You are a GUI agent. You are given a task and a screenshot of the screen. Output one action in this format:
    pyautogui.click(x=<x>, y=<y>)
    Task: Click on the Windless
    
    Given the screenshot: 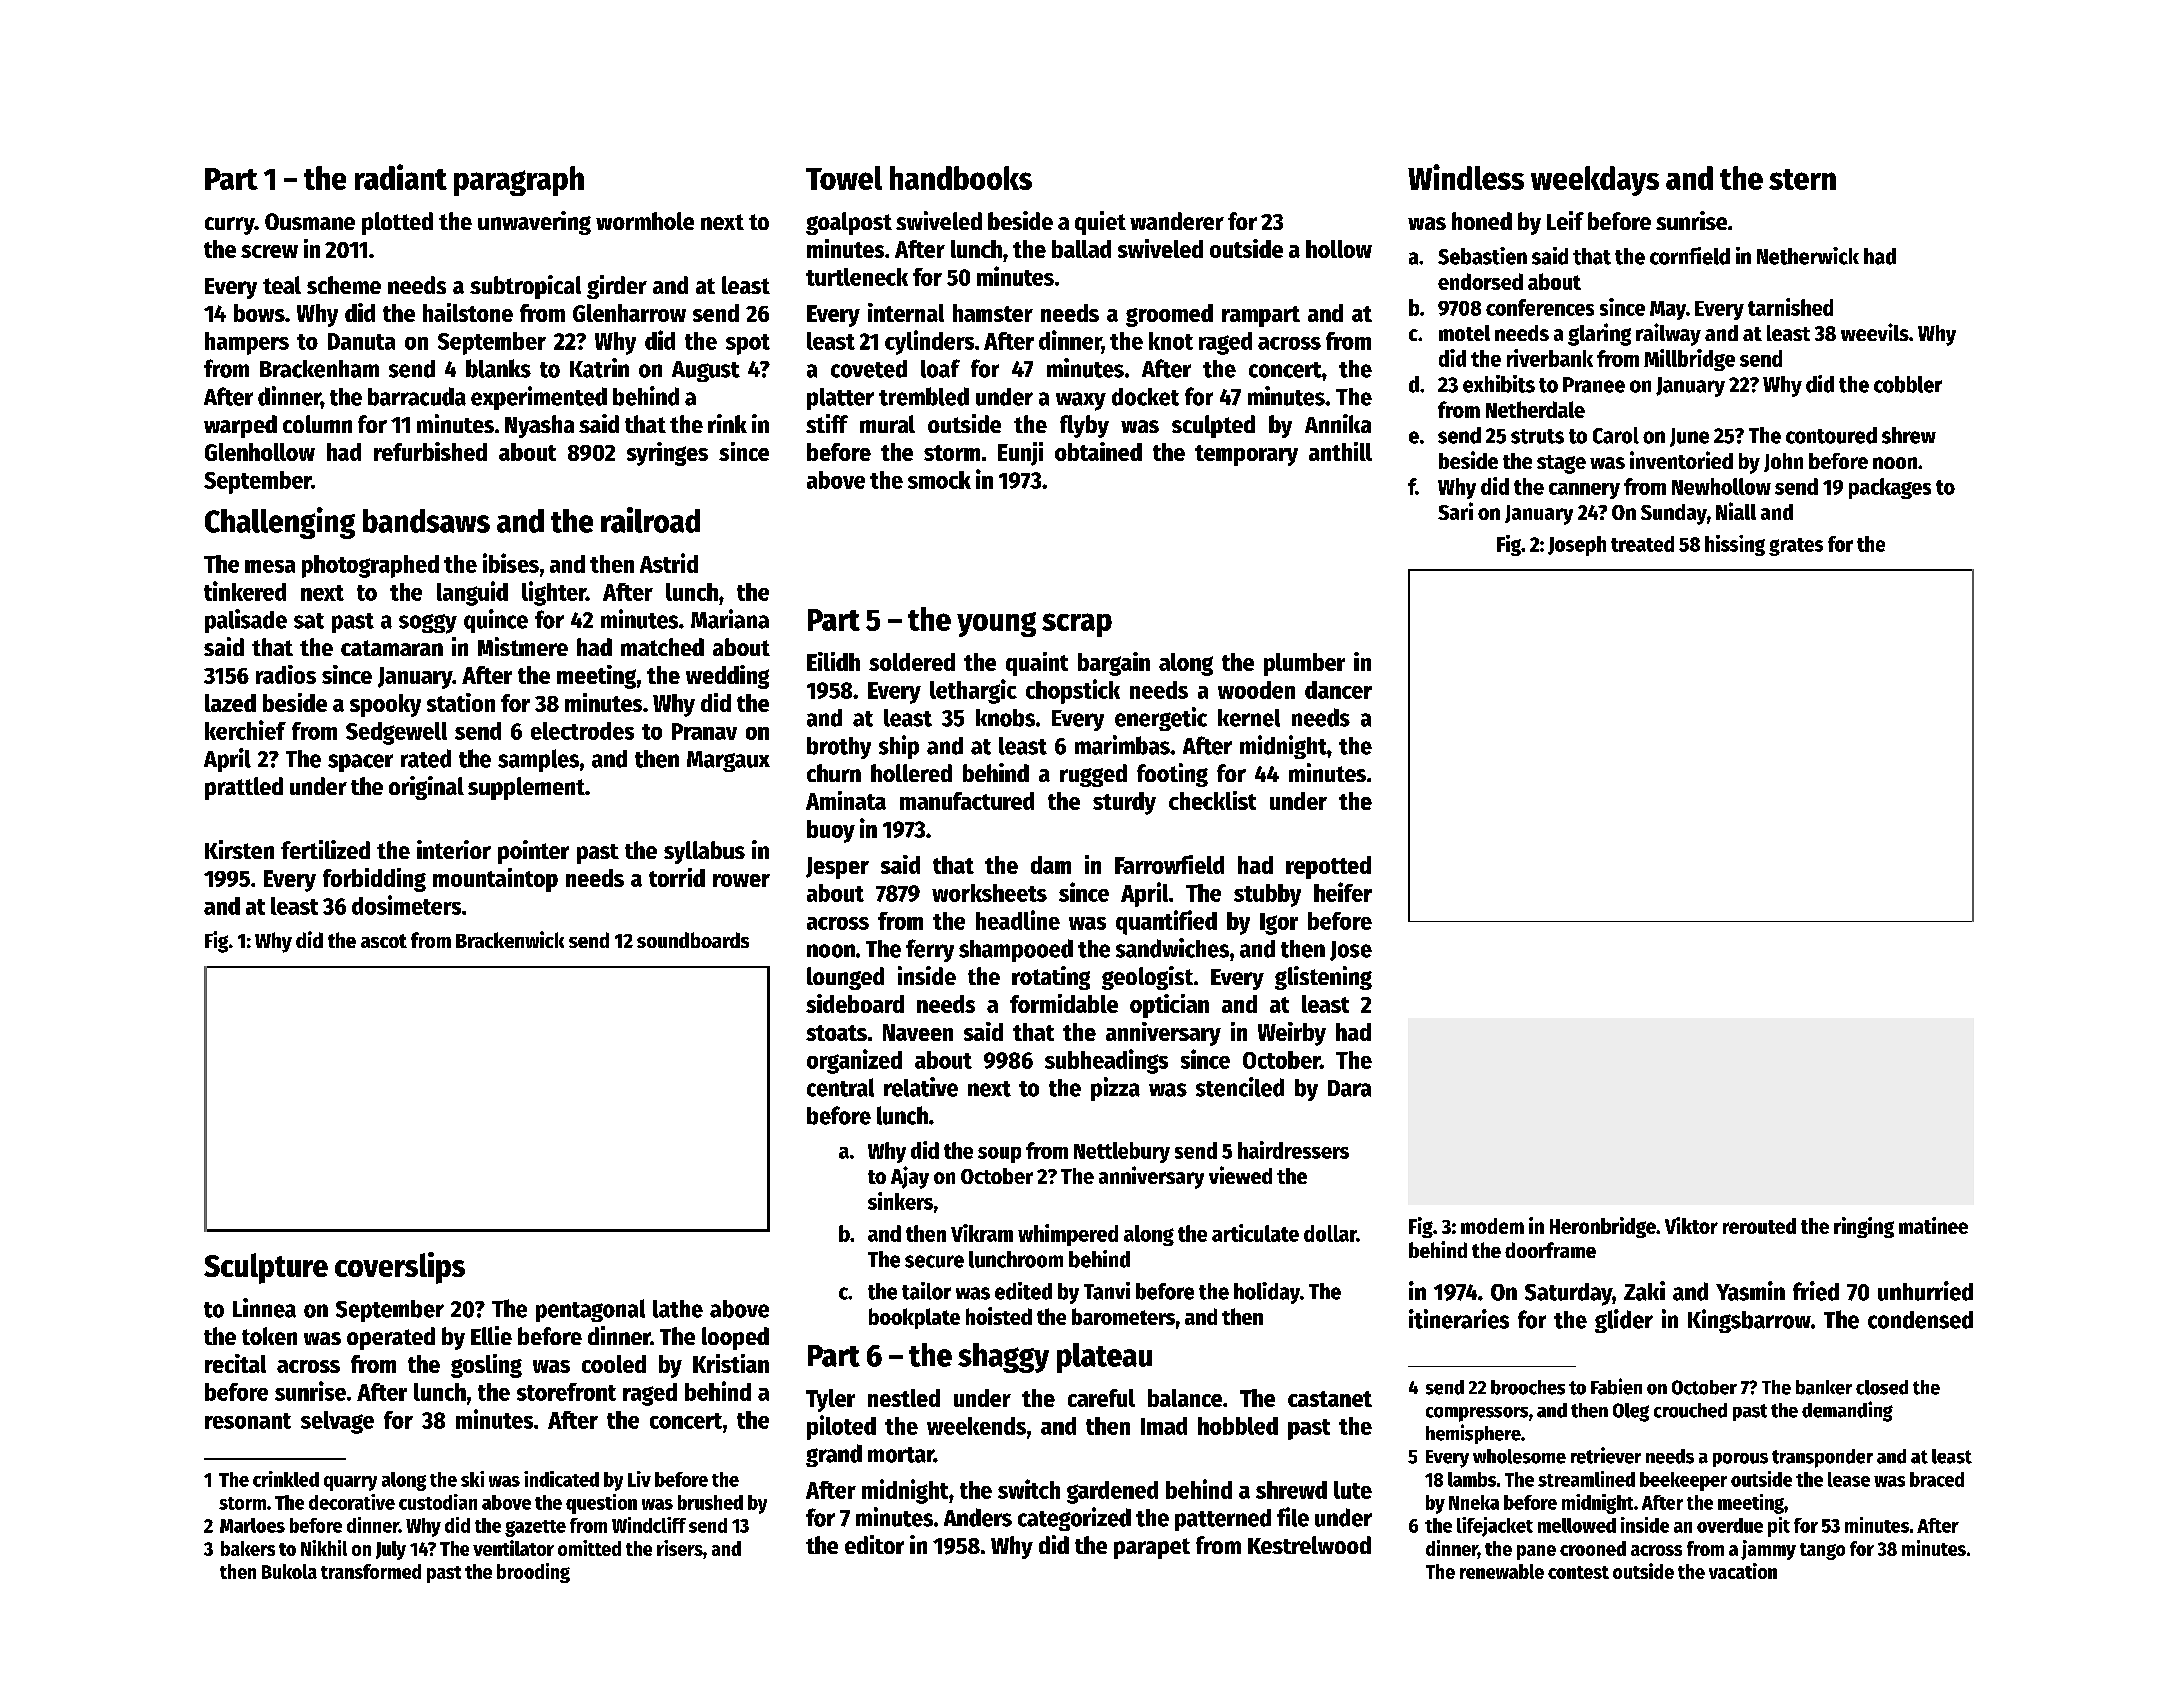 What is the action you would take?
    pyautogui.click(x=1466, y=177)
